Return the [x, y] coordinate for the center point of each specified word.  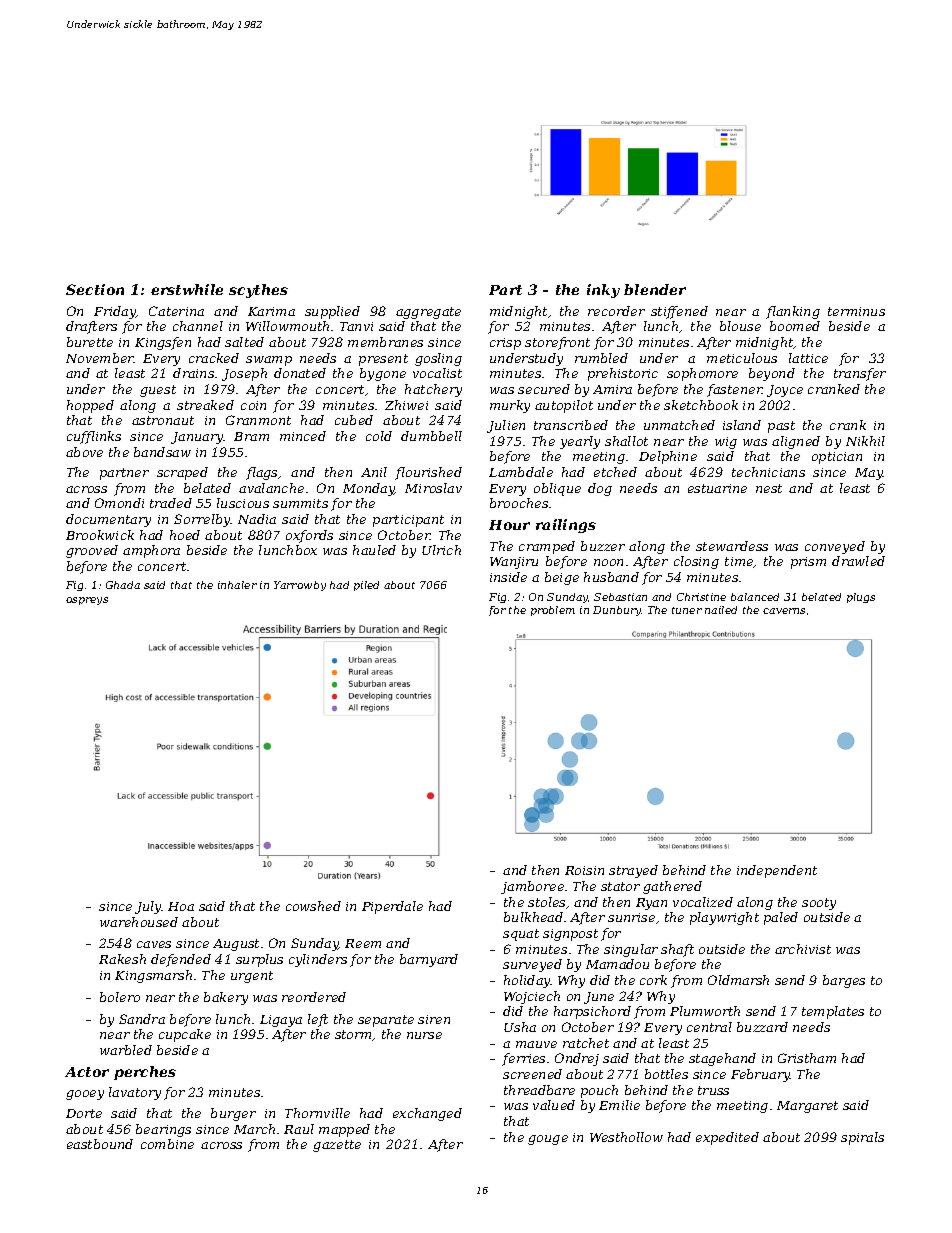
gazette [337, 1146]
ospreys [87, 601]
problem [553, 611]
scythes [258, 291]
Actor [87, 1072]
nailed [721, 610]
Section [95, 289]
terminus [856, 311]
